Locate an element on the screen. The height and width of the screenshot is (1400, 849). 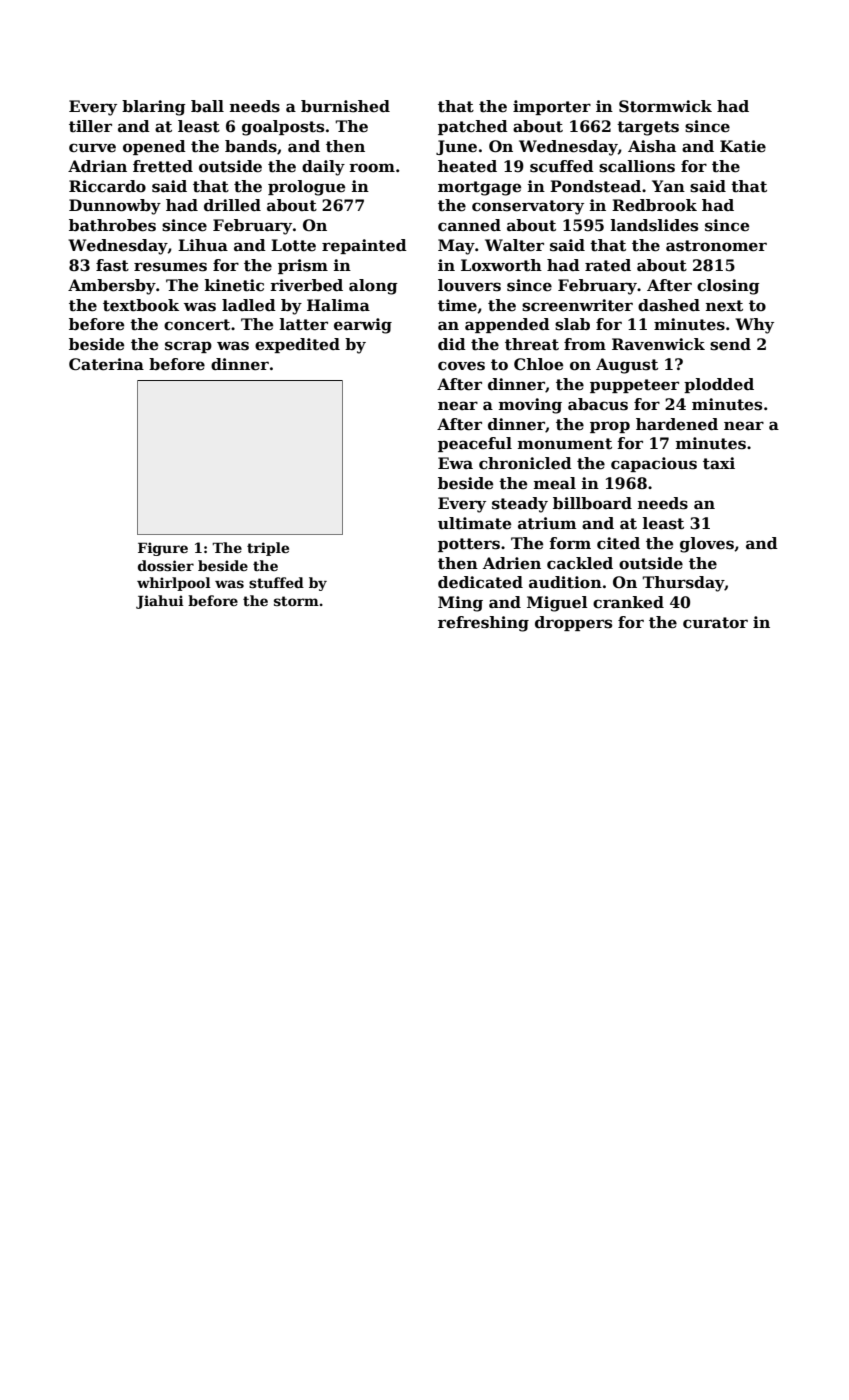
astronomer is located at coordinates (716, 246).
